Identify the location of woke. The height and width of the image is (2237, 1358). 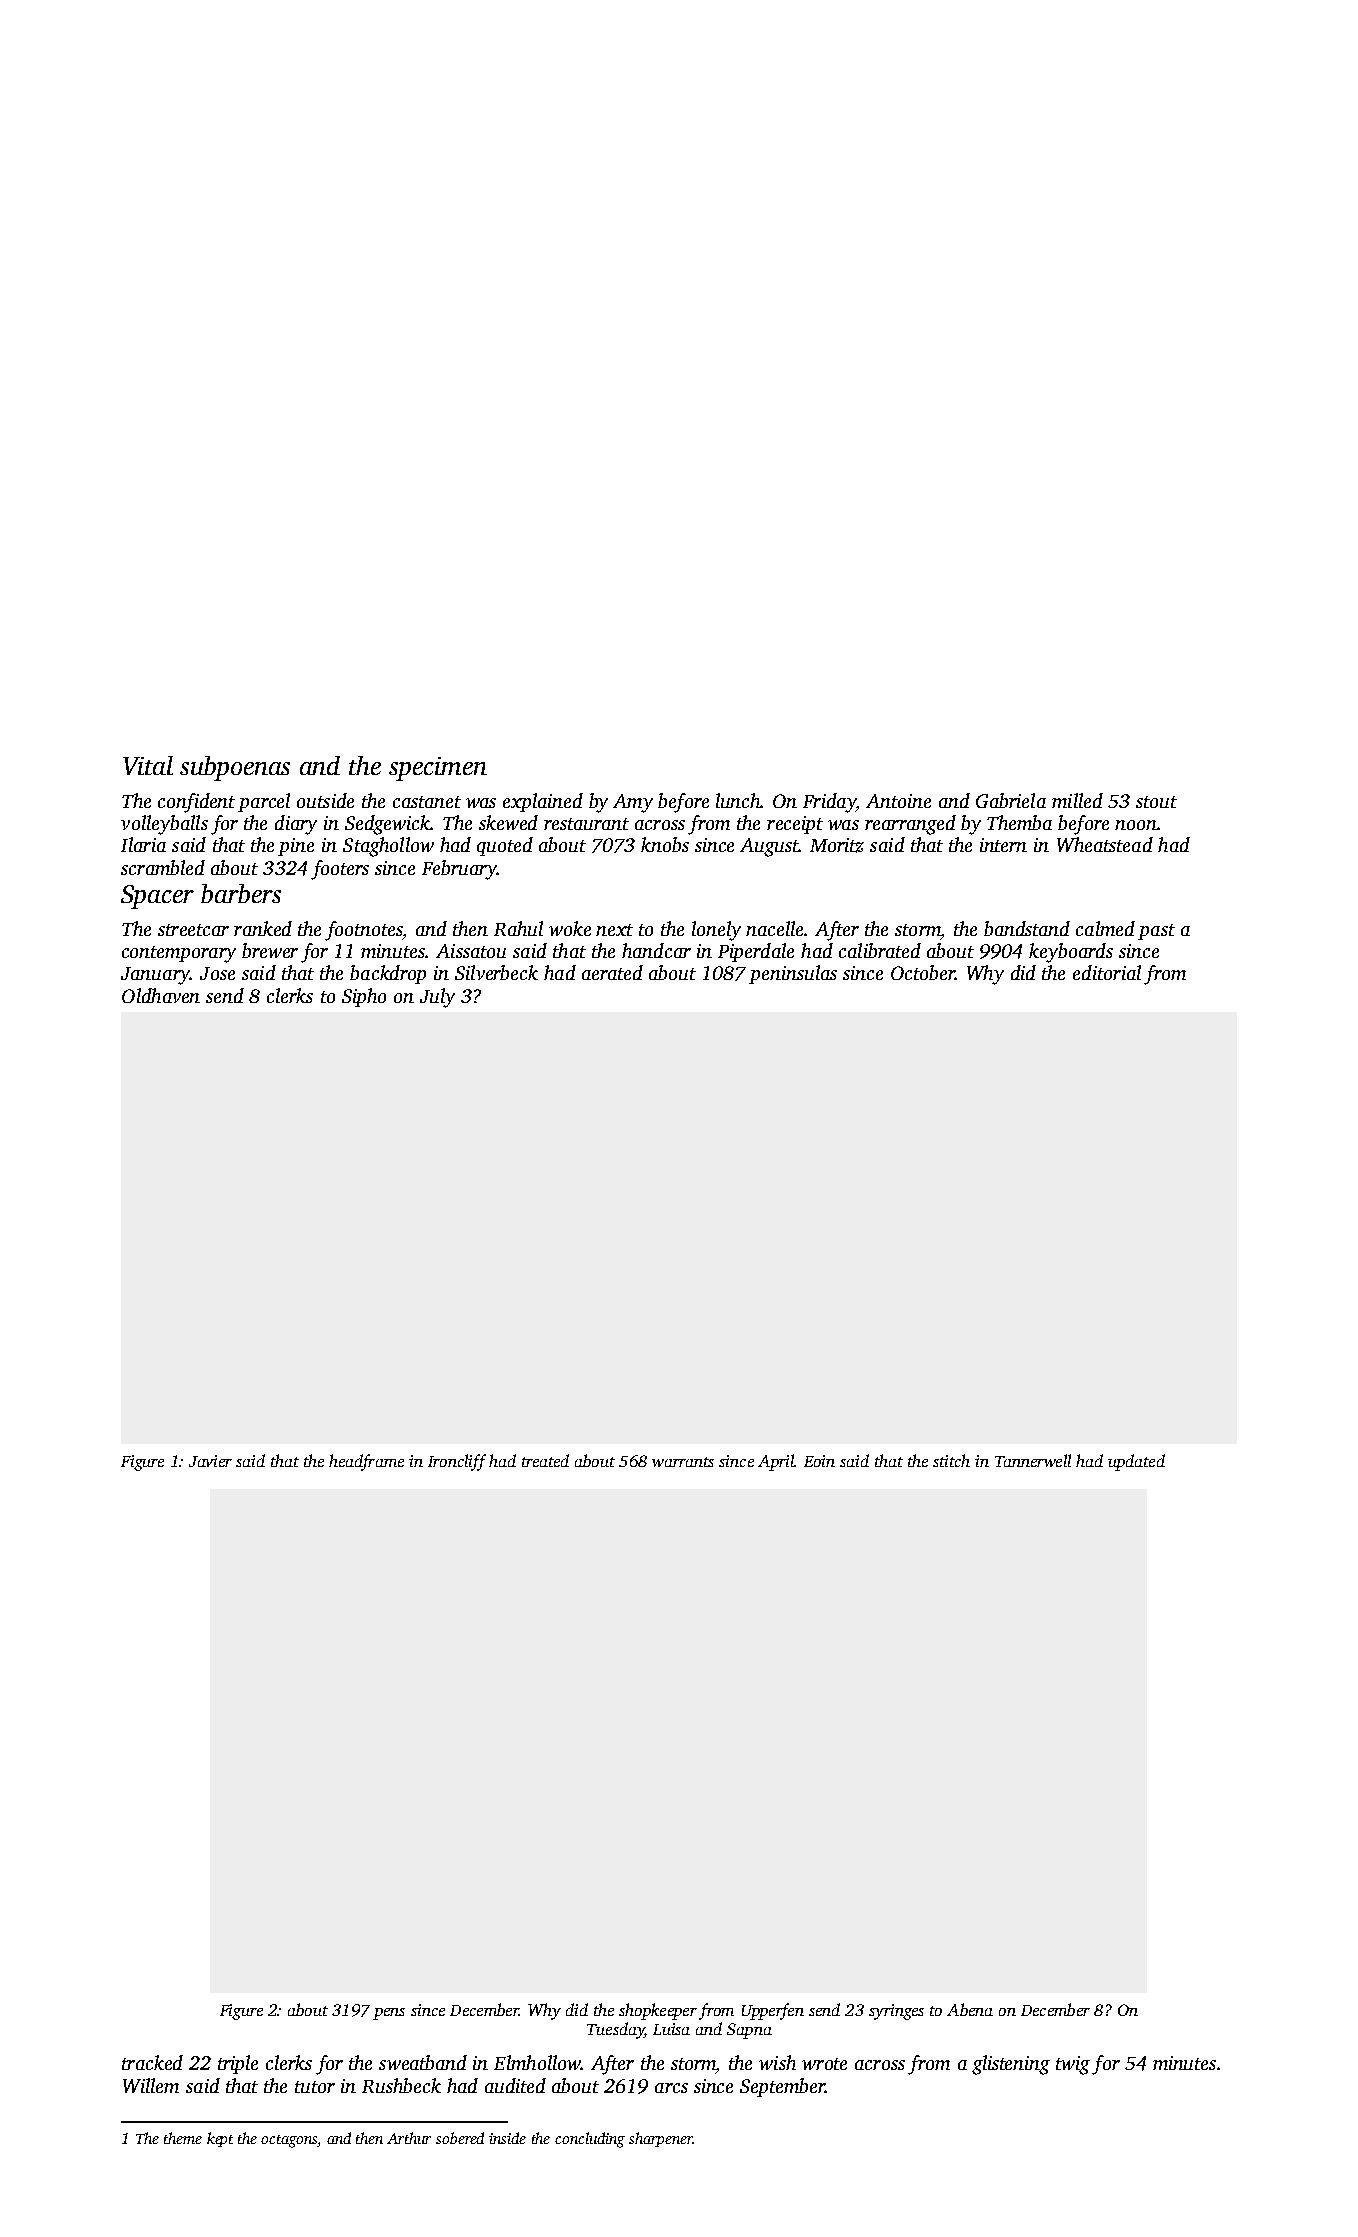
(570, 928).
